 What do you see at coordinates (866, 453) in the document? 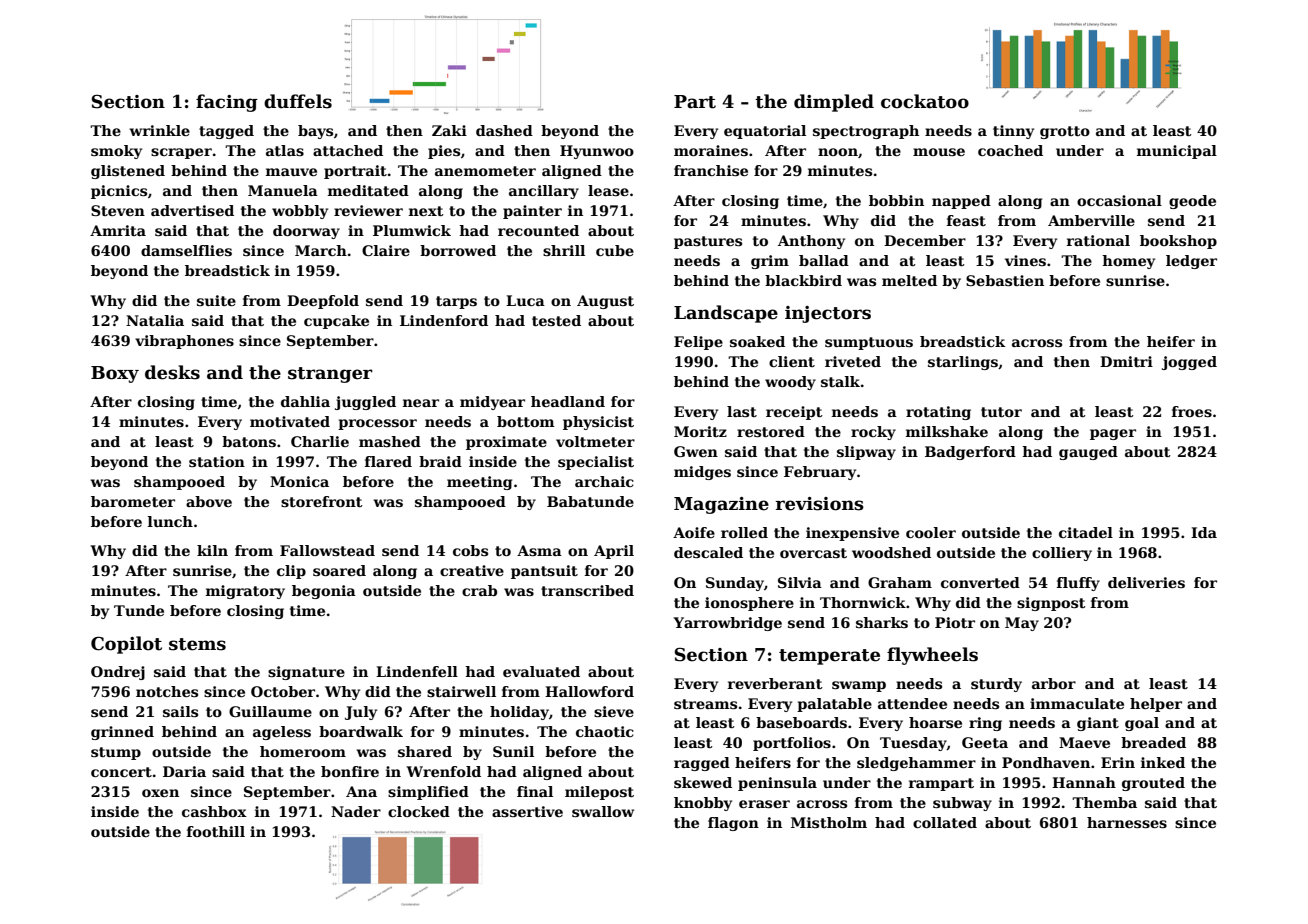
I see `slipway` at bounding box center [866, 453].
